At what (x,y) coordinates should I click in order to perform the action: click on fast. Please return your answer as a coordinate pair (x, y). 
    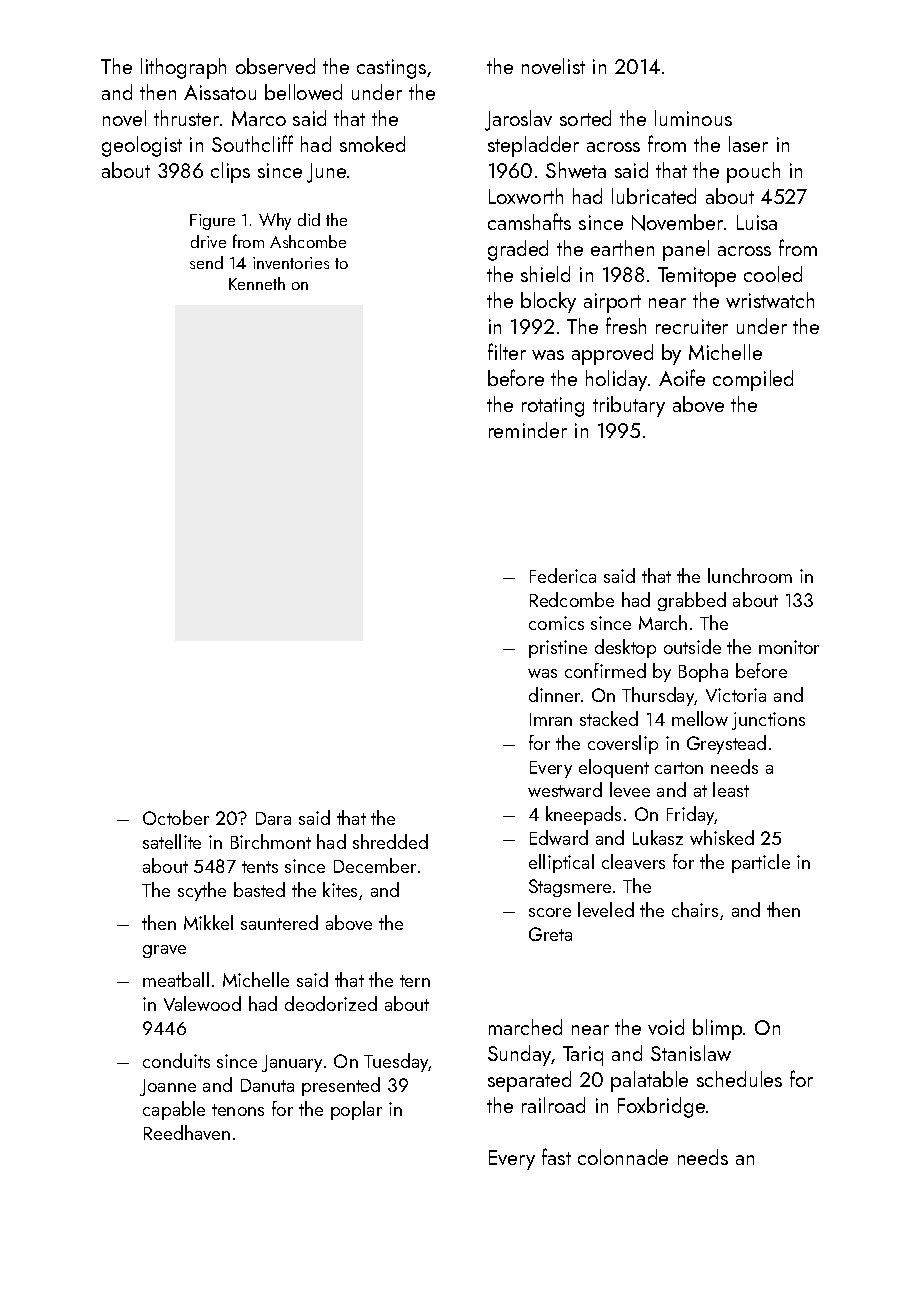
    Looking at the image, I should click on (556, 1156).
